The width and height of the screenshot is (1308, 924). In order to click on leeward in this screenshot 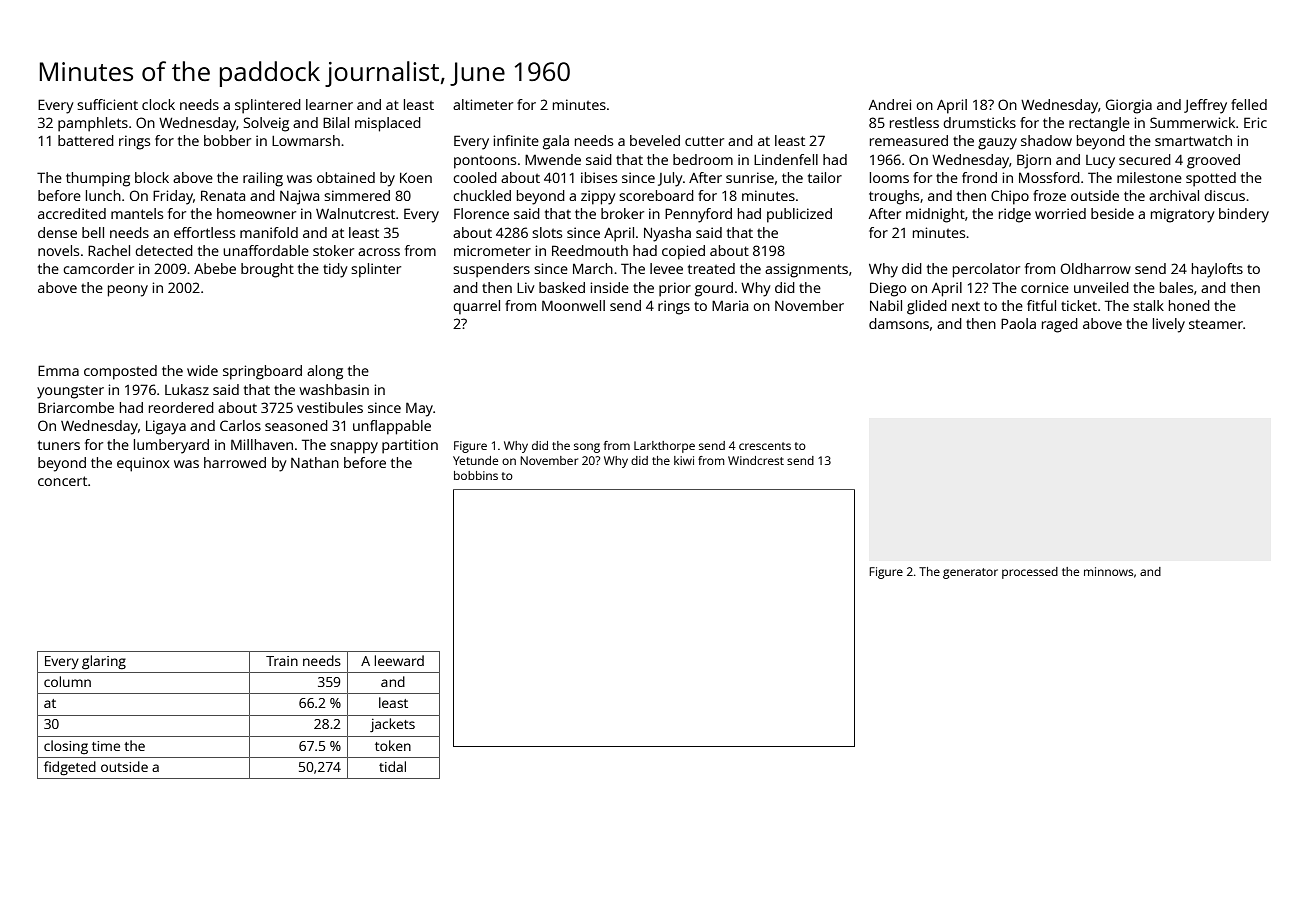, I will do `click(399, 660)`.
